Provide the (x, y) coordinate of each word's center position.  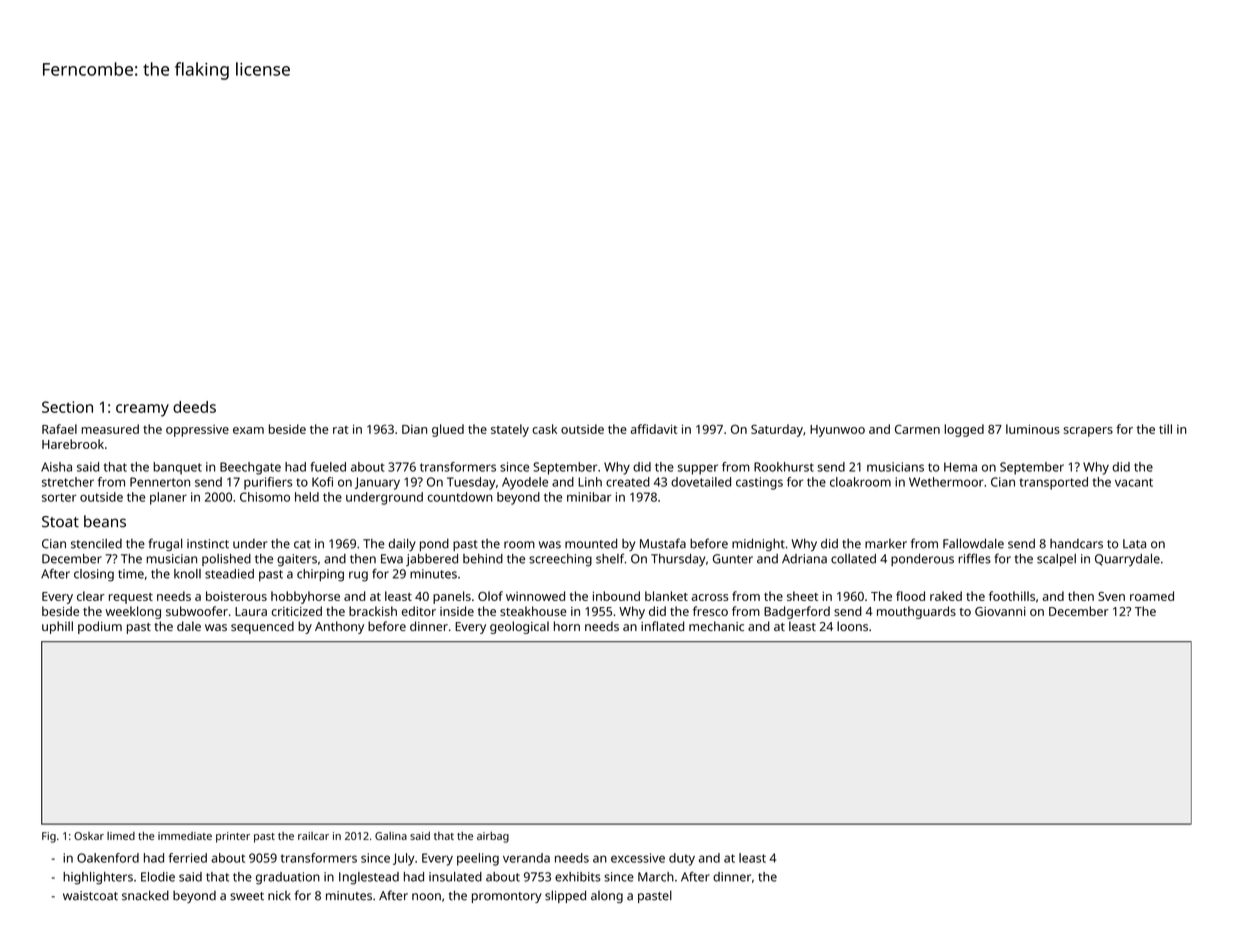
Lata (1134, 544)
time (131, 574)
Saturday (777, 430)
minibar (589, 497)
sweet (247, 896)
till (1165, 429)
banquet (177, 468)
